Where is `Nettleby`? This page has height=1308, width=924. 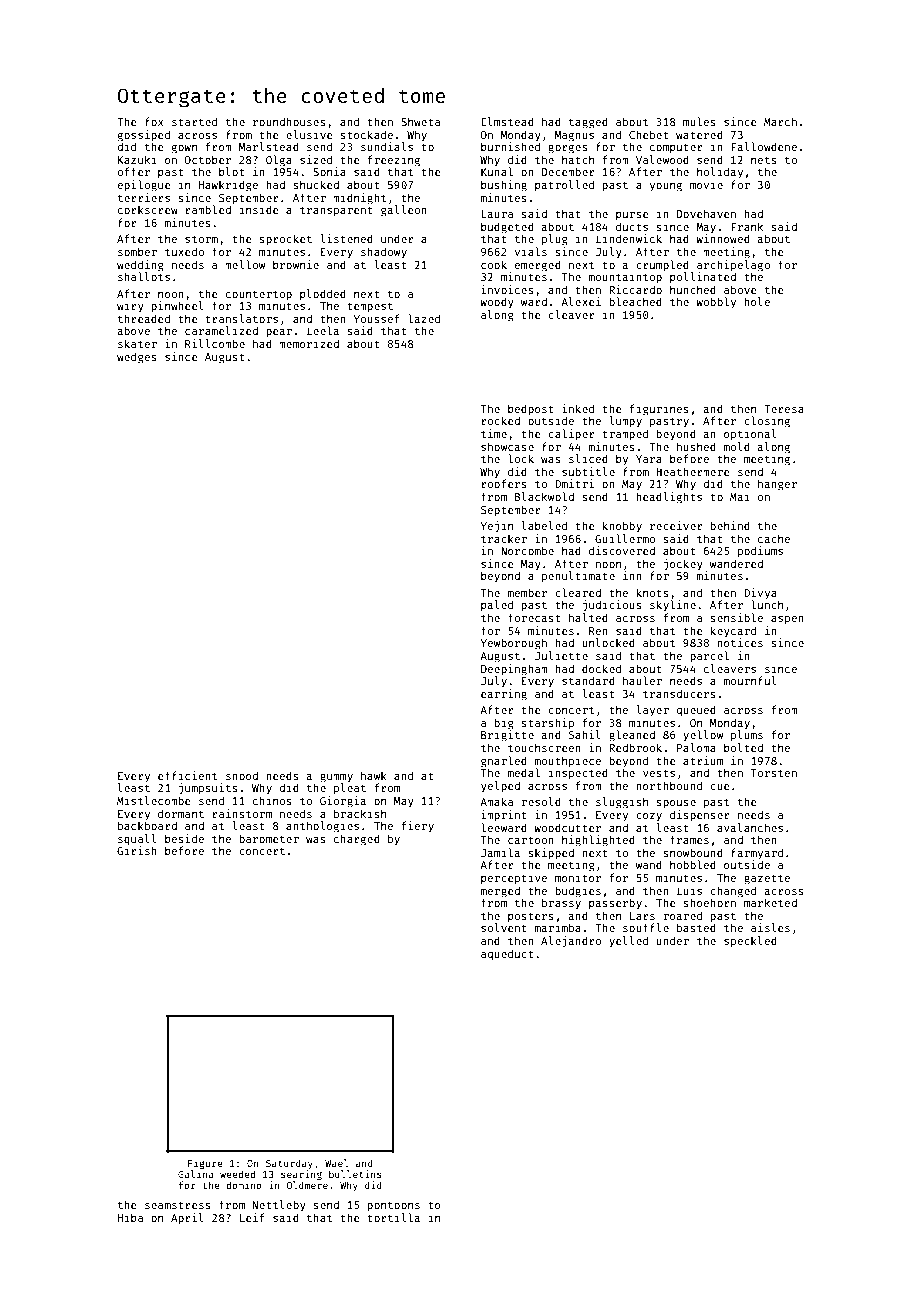
Nettleby is located at coordinates (279, 1205).
